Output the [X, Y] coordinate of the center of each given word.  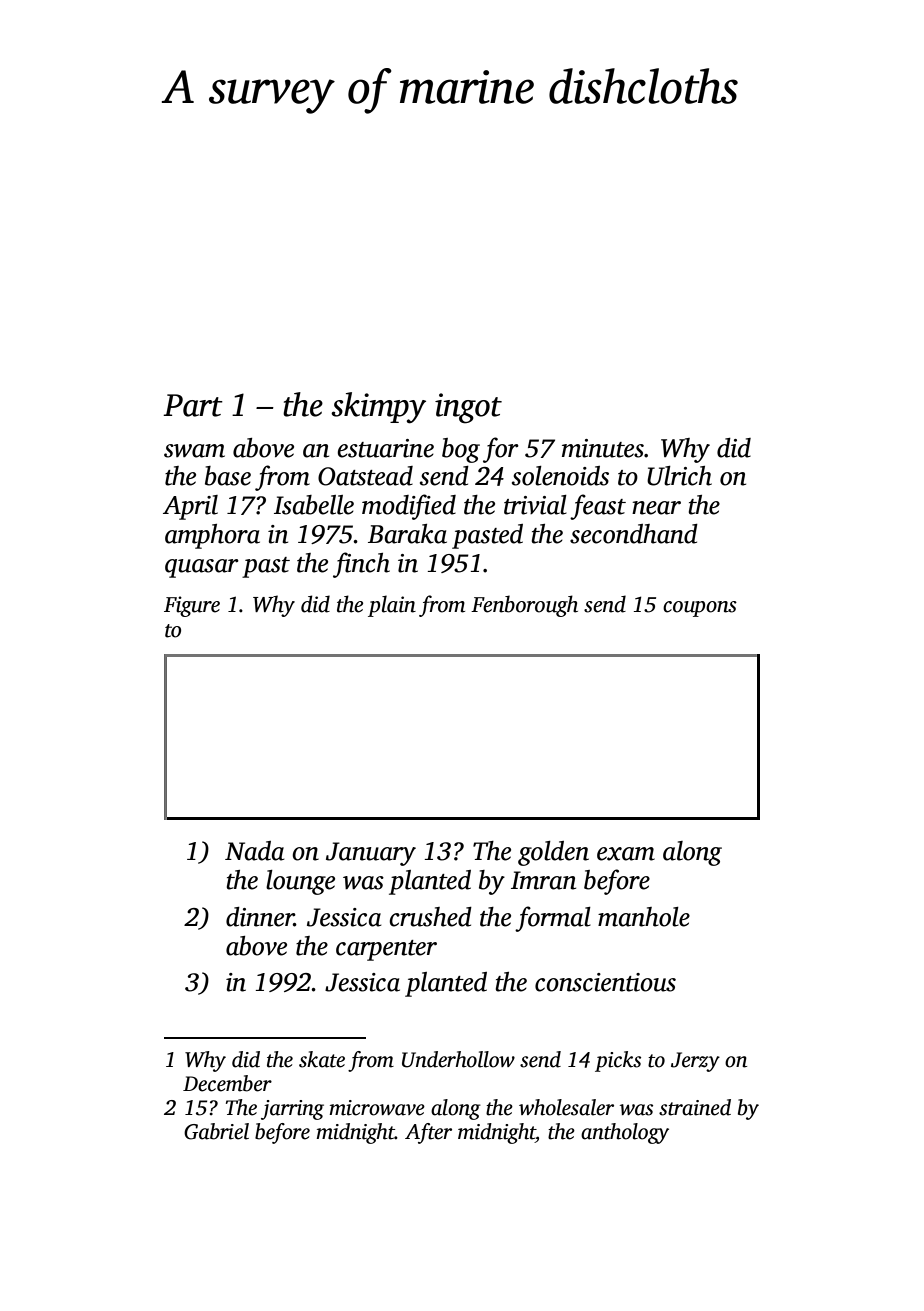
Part [193, 405]
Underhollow [458, 1059]
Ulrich [679, 476]
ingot [468, 408]
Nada [255, 851]
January [371, 854]
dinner [260, 917]
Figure [192, 606]
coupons [700, 609]
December [227, 1083]
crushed [430, 917]
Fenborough [524, 606]
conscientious [605, 982]
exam [626, 854]
